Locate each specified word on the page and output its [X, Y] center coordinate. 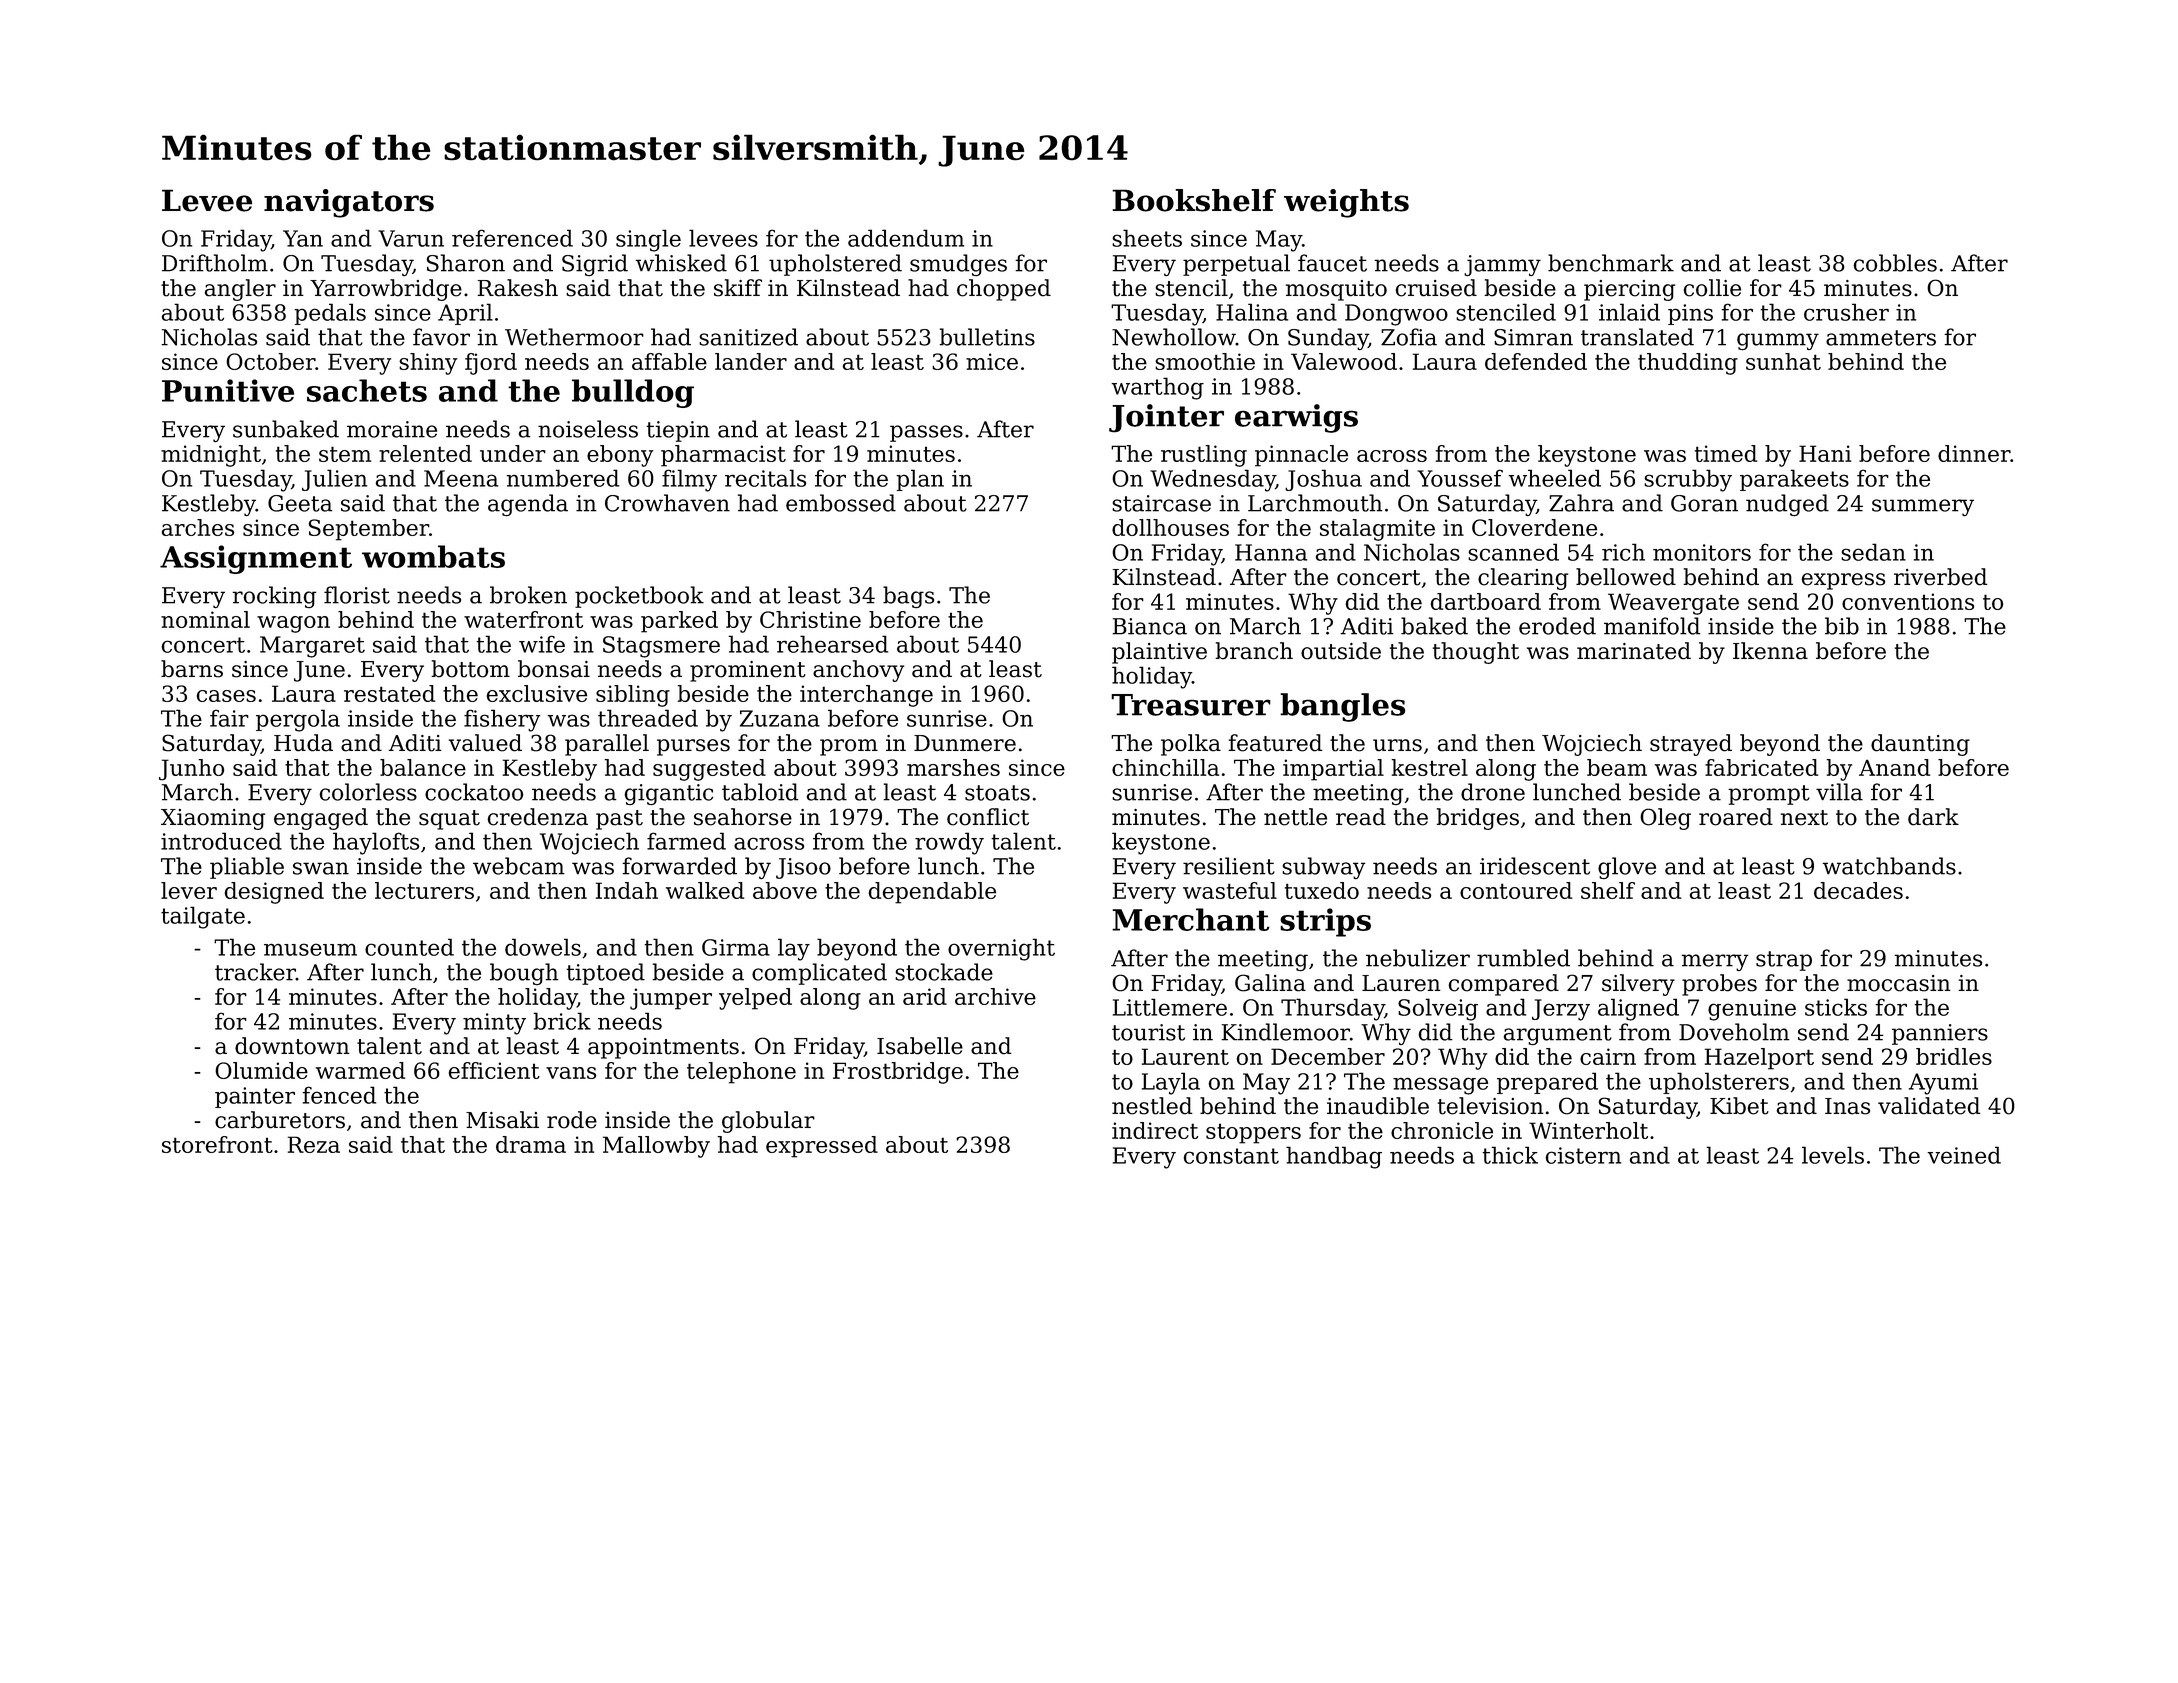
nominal [205, 619]
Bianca [1149, 626]
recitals [765, 478]
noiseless [588, 429]
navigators [349, 203]
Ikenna [1770, 651]
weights [1346, 203]
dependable [932, 893]
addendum [906, 238]
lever [189, 890]
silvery [1638, 985]
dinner [1974, 453]
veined [1964, 1155]
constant [1231, 1156]
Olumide [261, 1070]
